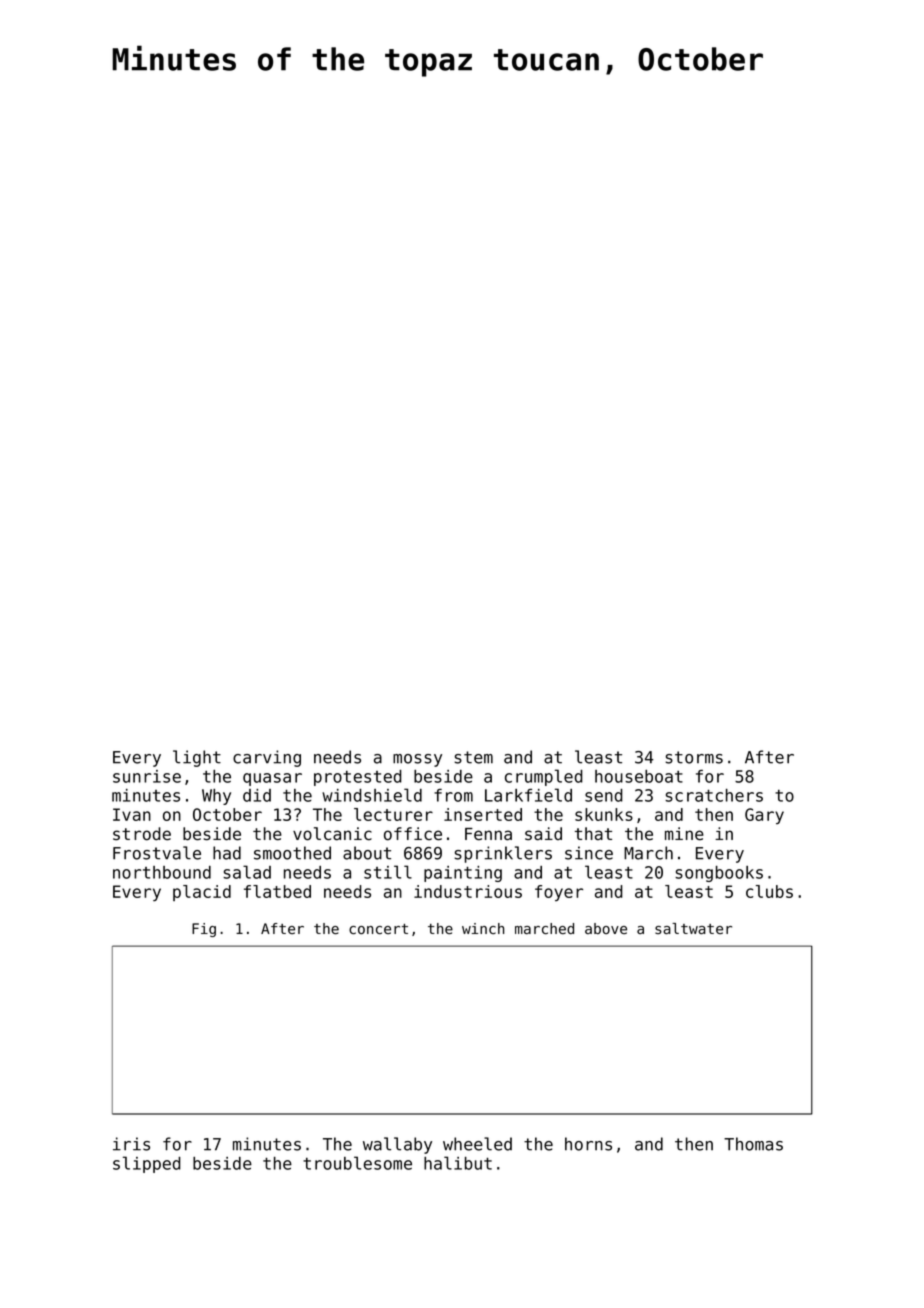  Describe the element at coordinates (463, 874) in the screenshot. I see `painting` at that location.
